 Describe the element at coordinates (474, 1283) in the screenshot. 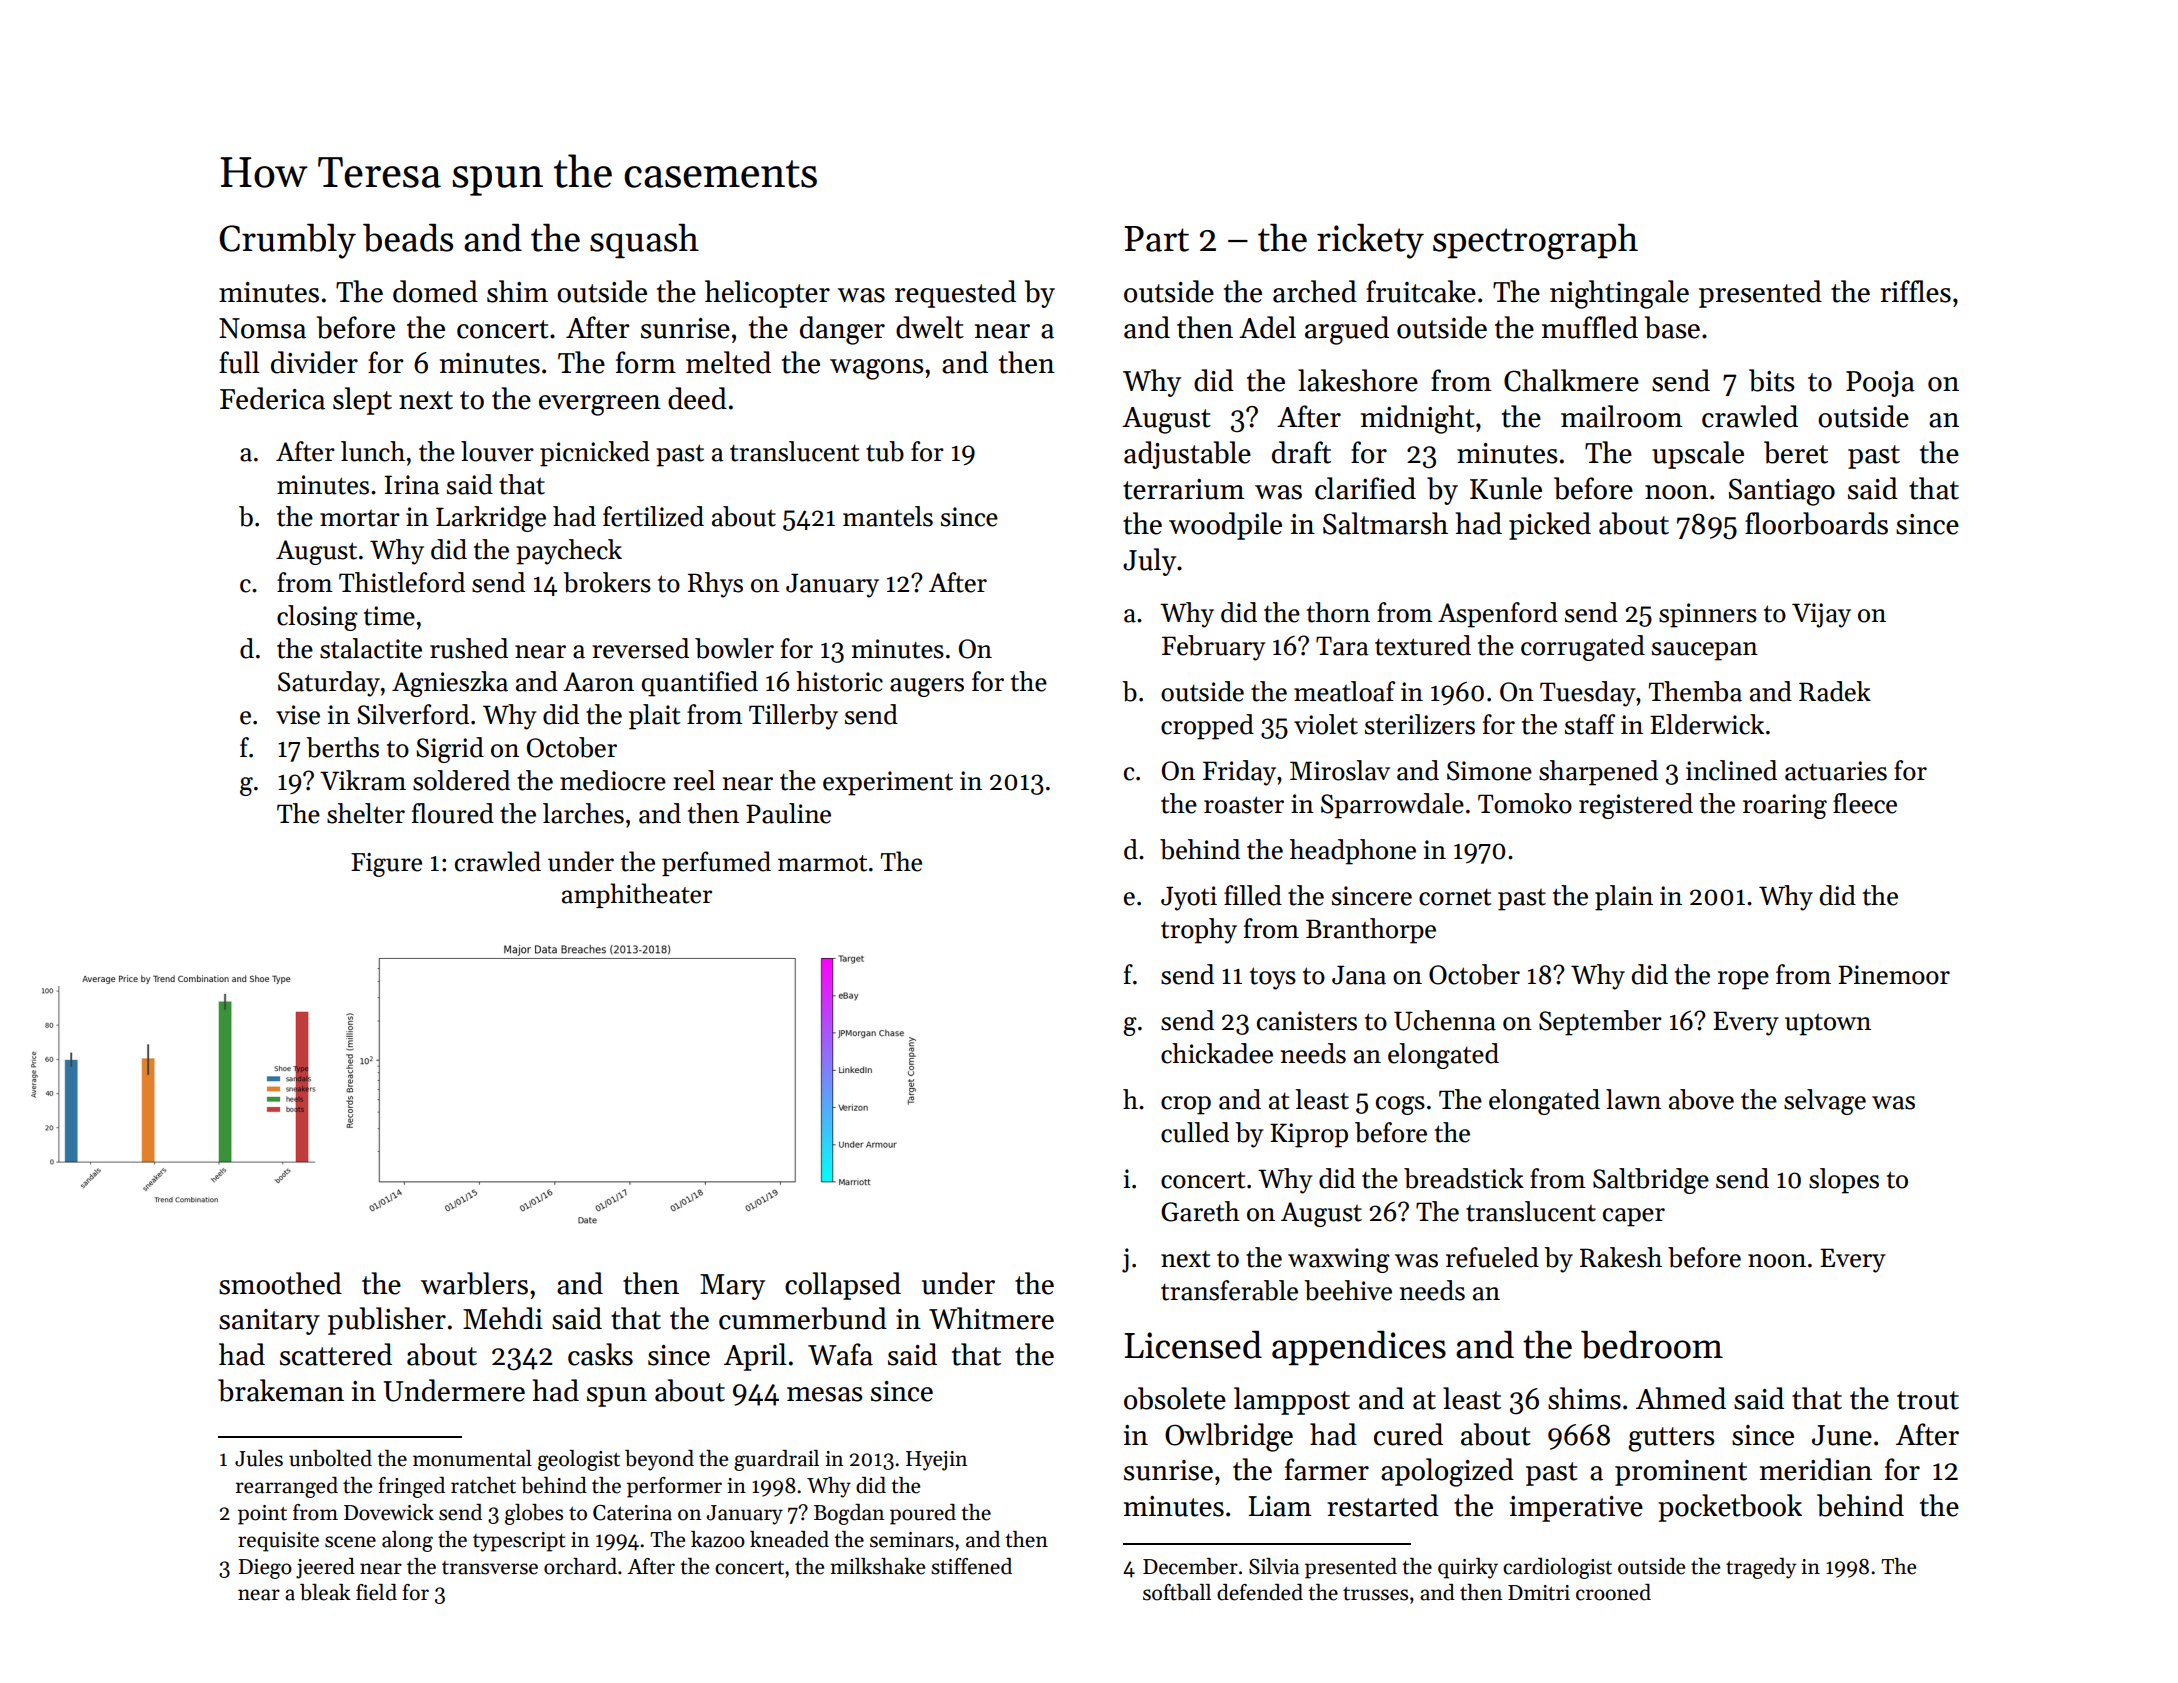

I see `warblers` at that location.
